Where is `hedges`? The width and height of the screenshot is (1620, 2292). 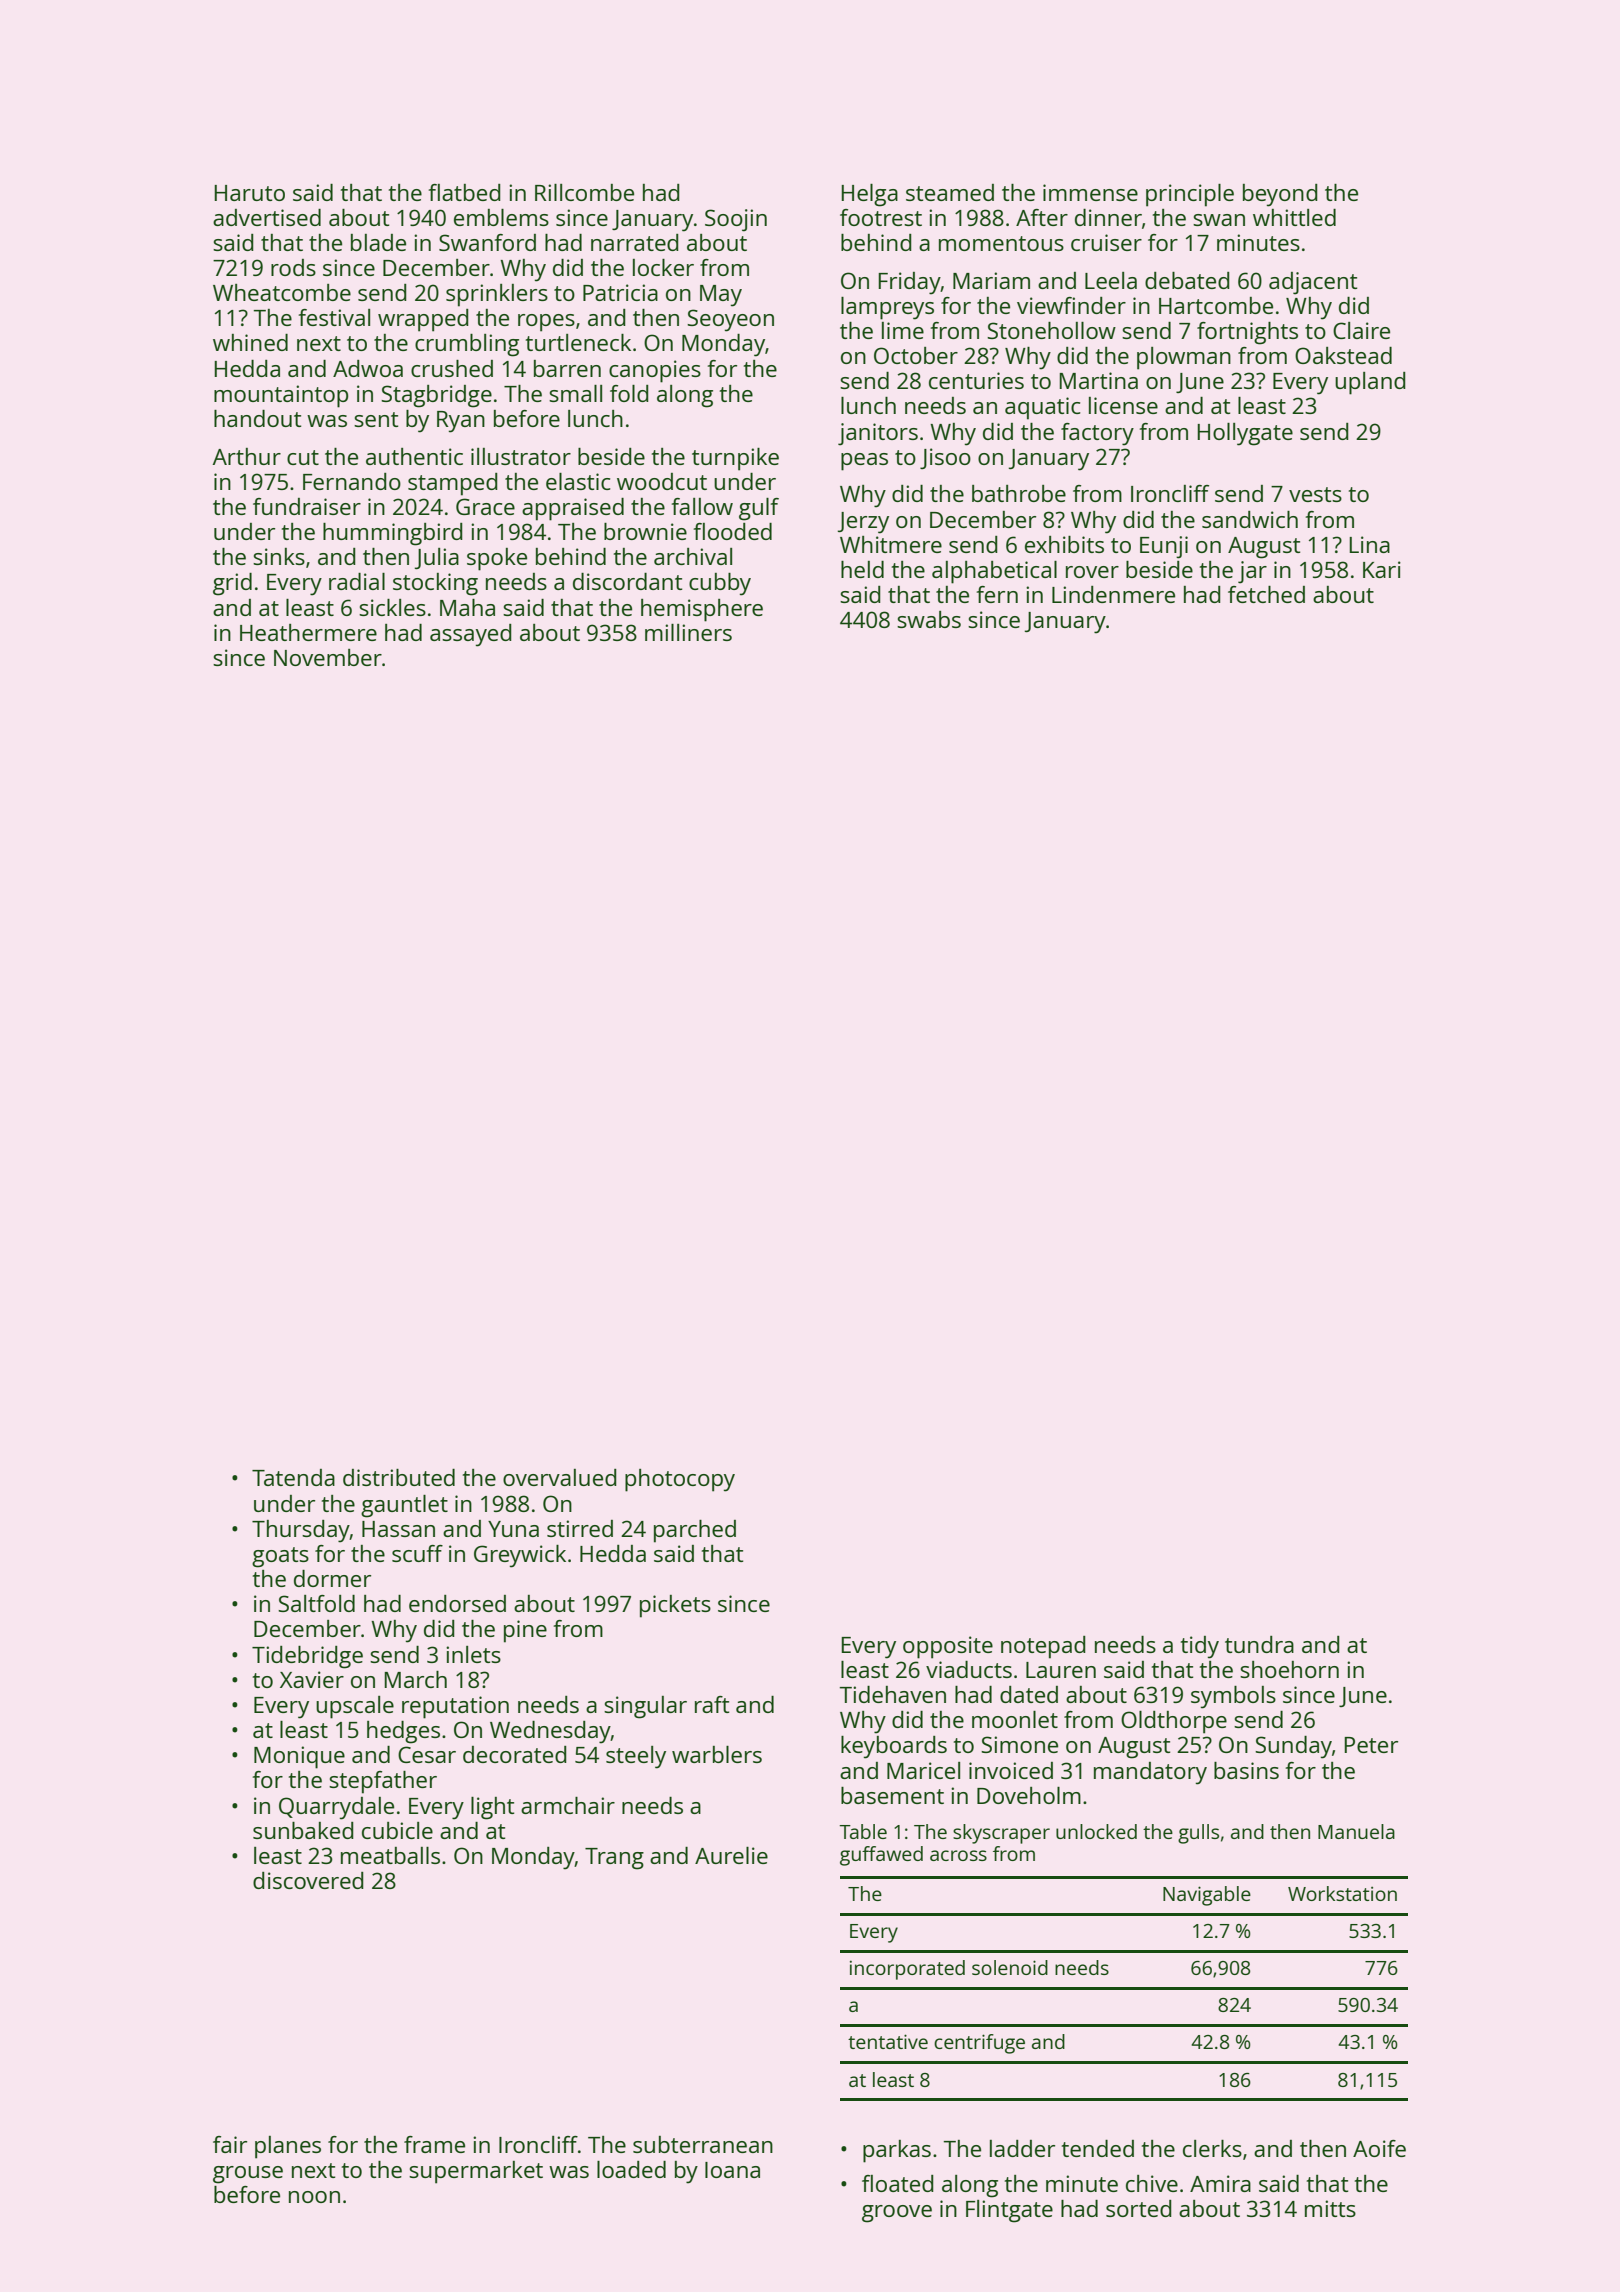 hedges is located at coordinates (403, 1732).
